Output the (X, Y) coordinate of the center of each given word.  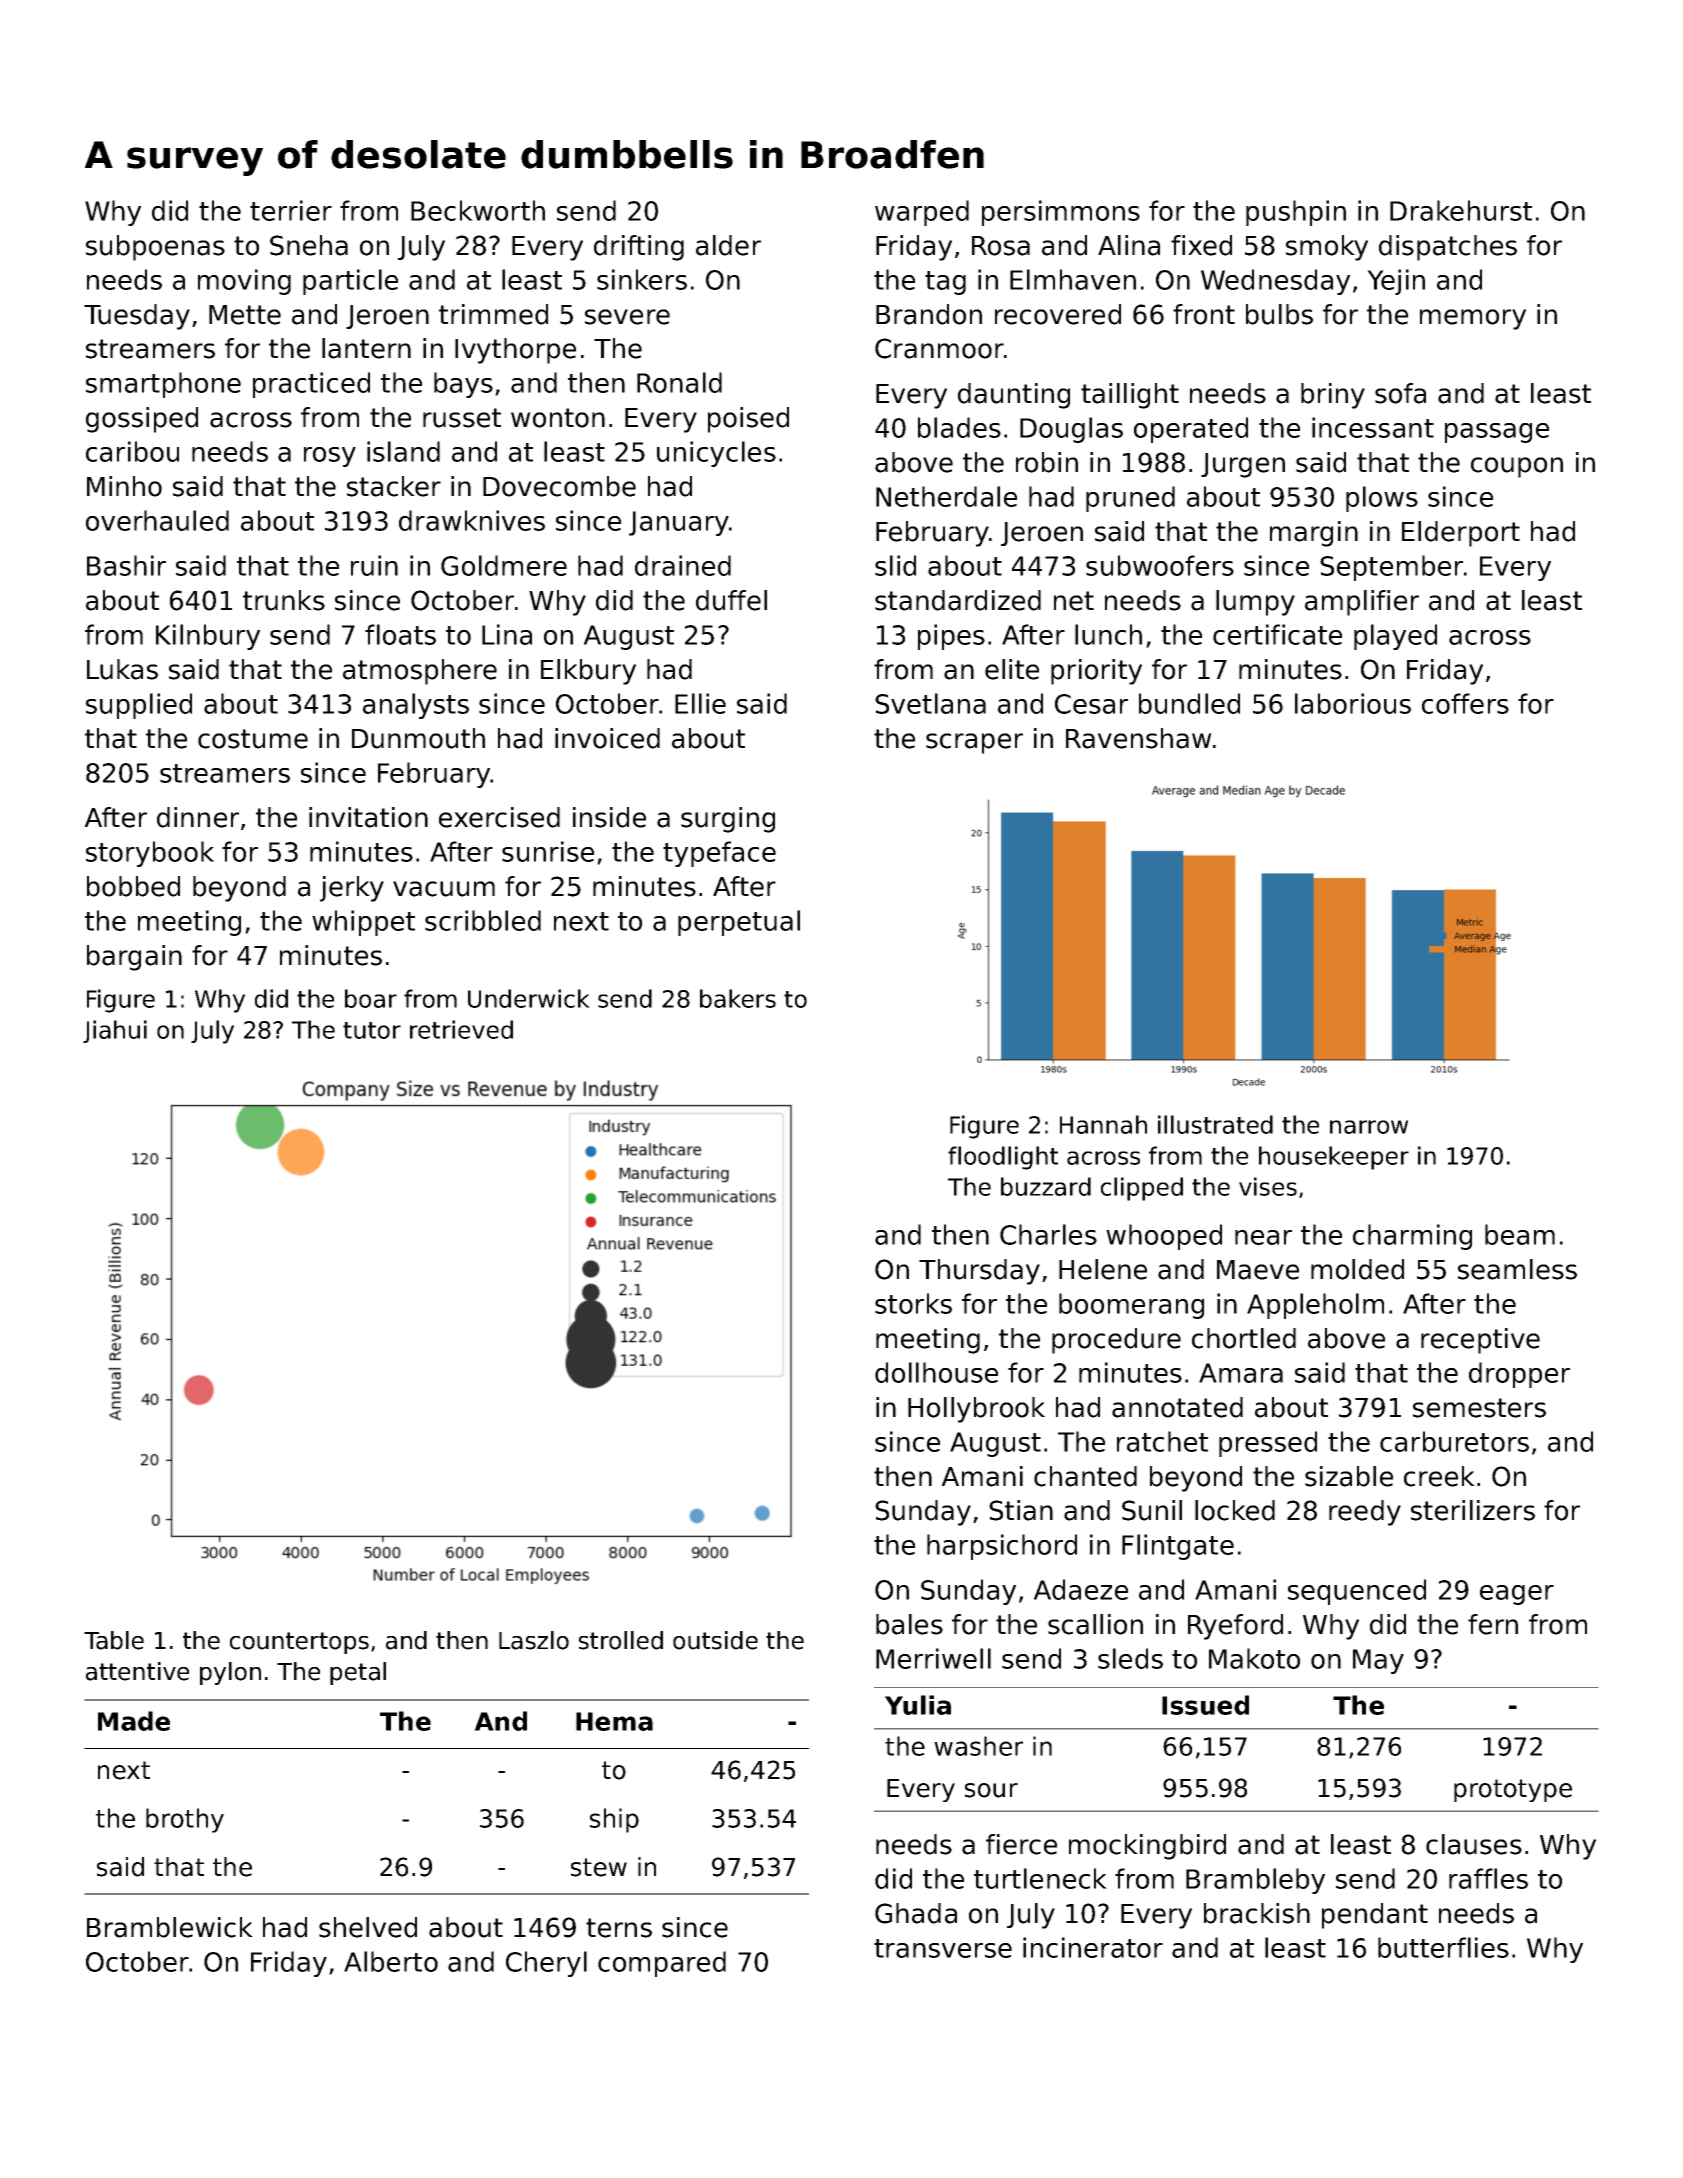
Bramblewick (170, 1927)
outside (715, 1640)
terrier (291, 210)
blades (959, 427)
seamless (1517, 1269)
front (1204, 314)
